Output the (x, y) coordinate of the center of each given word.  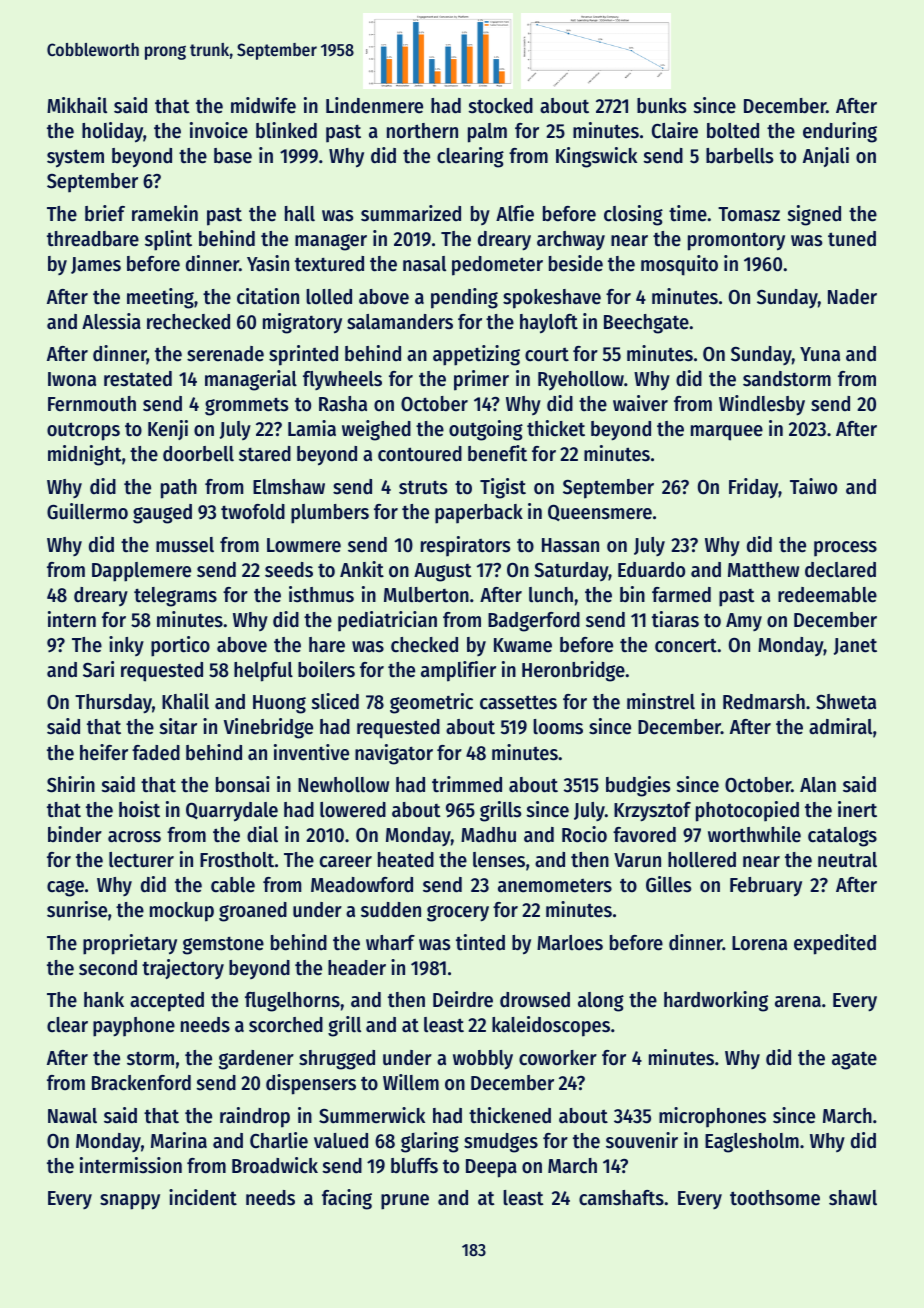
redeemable (827, 595)
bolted (733, 131)
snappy (130, 1202)
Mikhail (77, 105)
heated (406, 860)
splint (168, 240)
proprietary (130, 944)
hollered (702, 860)
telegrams (175, 597)
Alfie (515, 213)
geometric (431, 703)
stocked (501, 106)
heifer (104, 752)
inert (857, 809)
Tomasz (749, 214)
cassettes (518, 702)
